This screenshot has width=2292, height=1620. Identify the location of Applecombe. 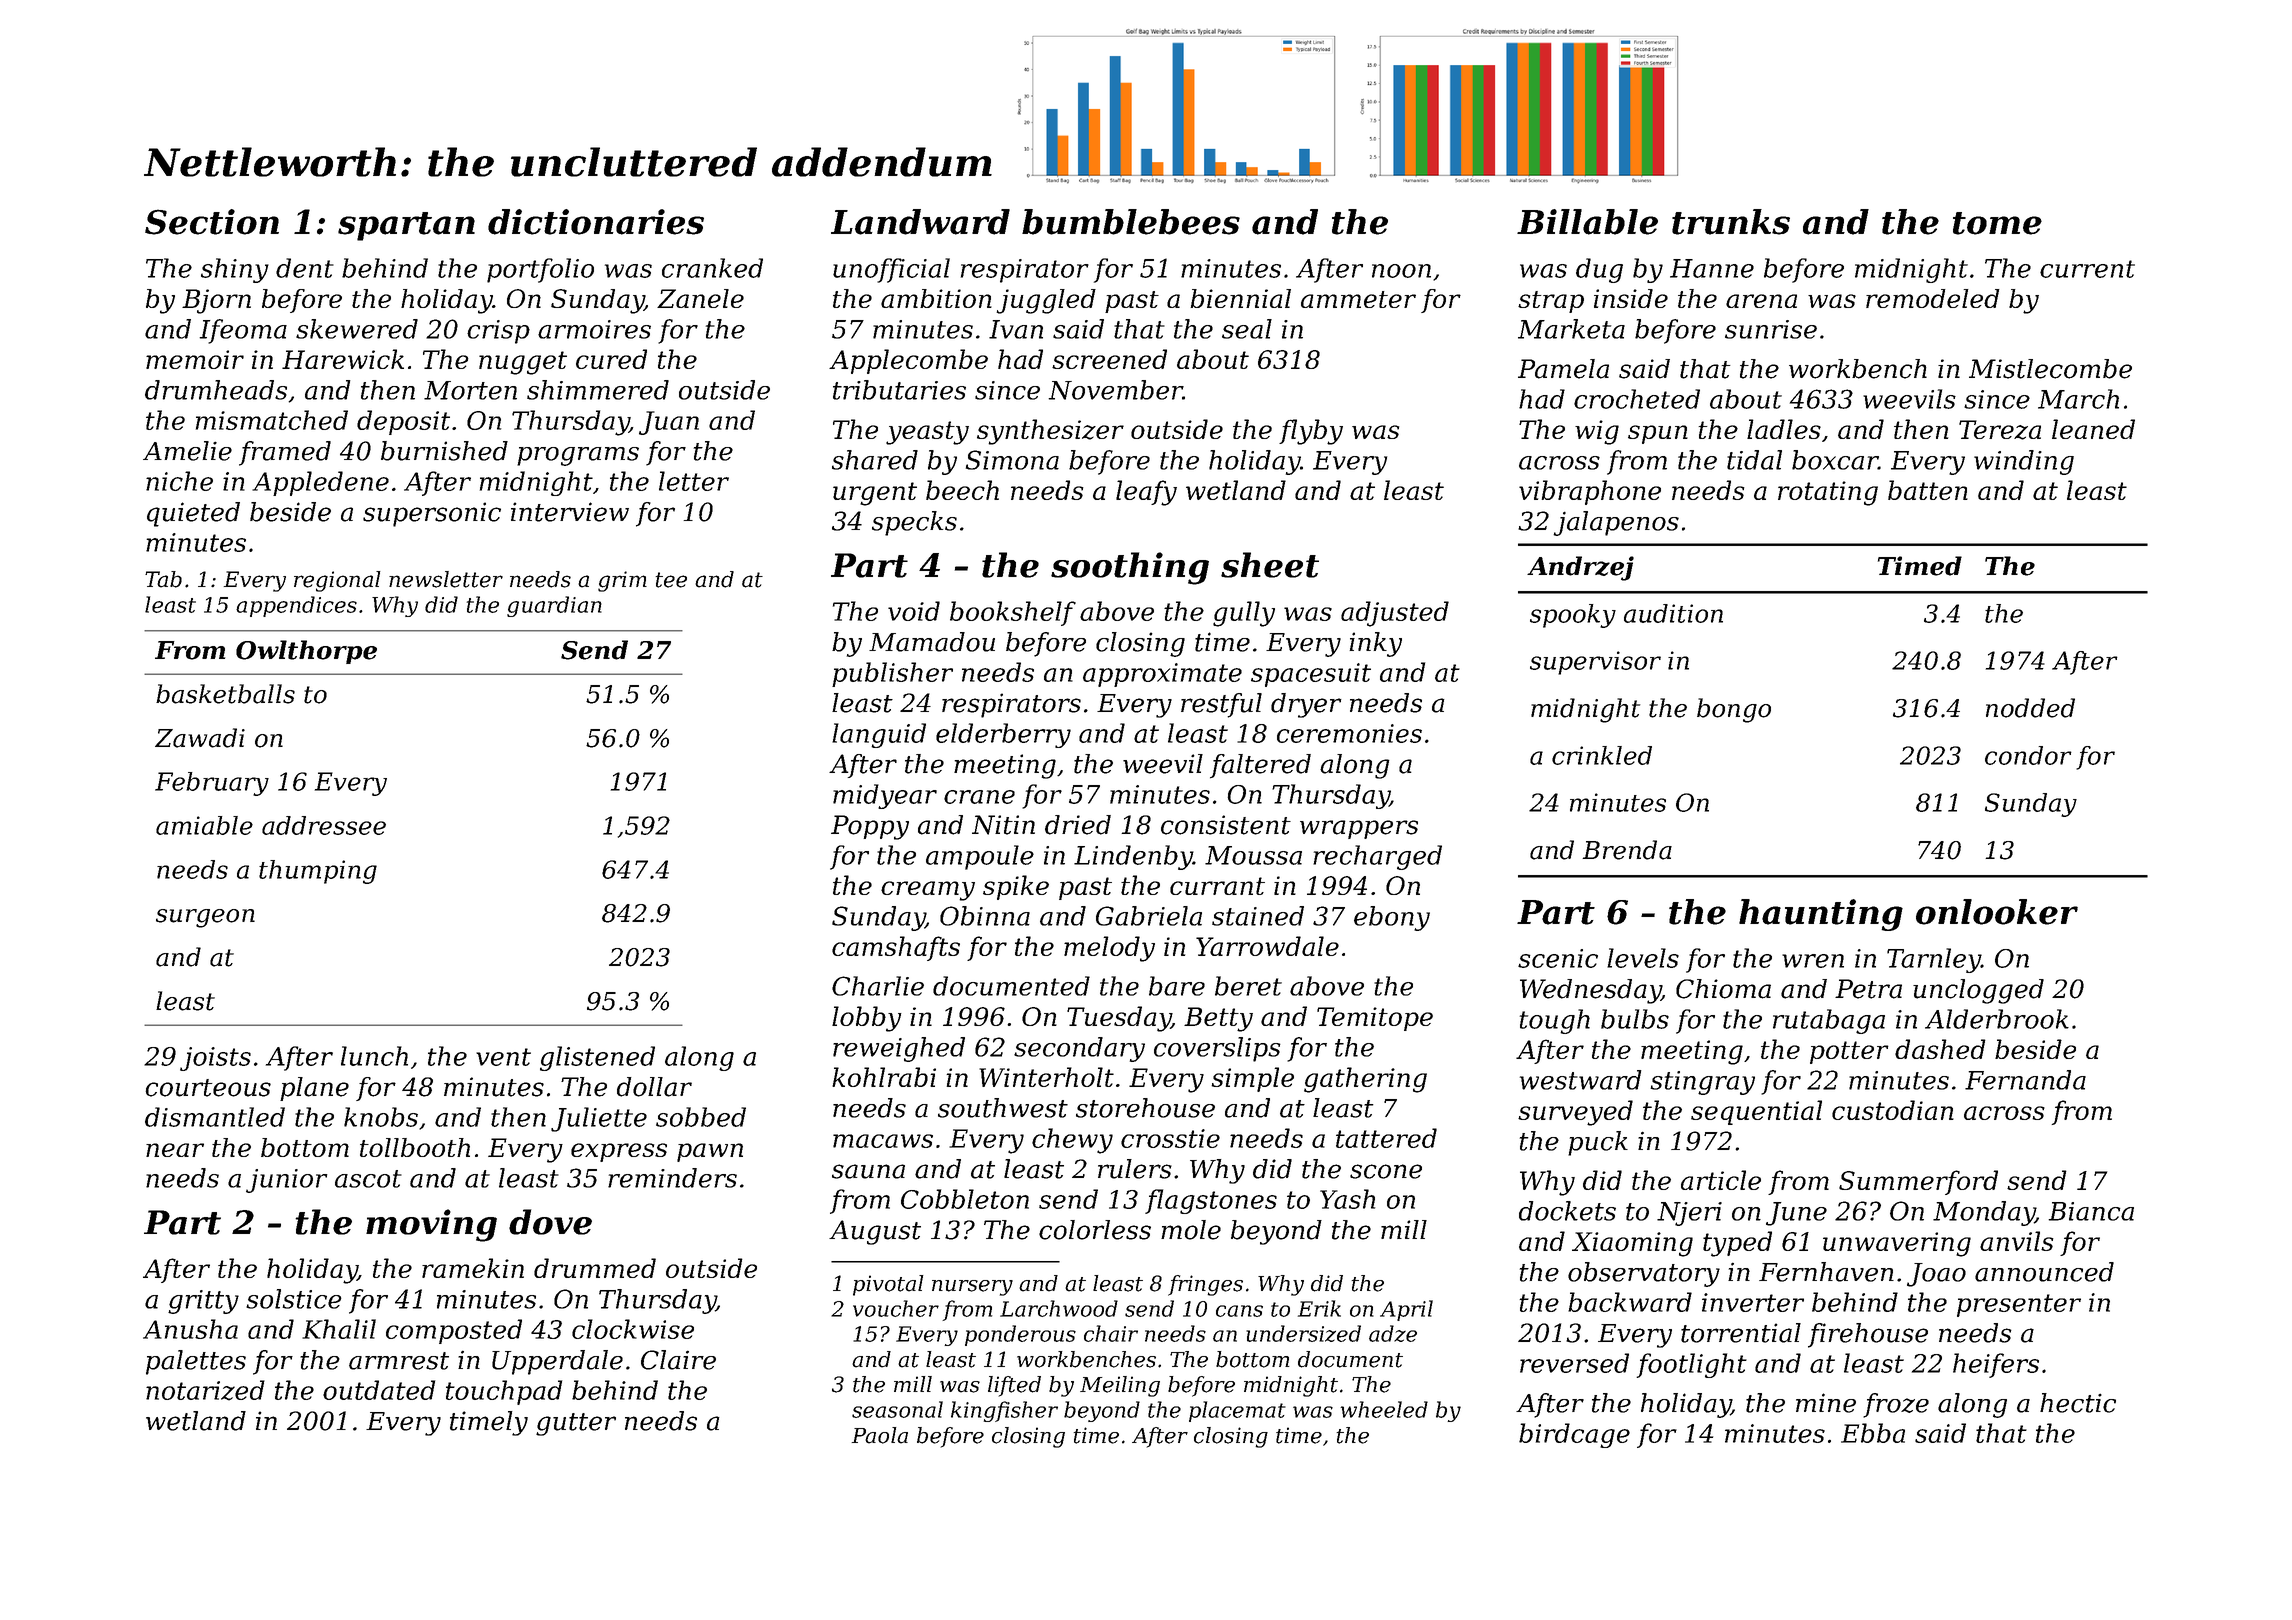
(908, 361).
